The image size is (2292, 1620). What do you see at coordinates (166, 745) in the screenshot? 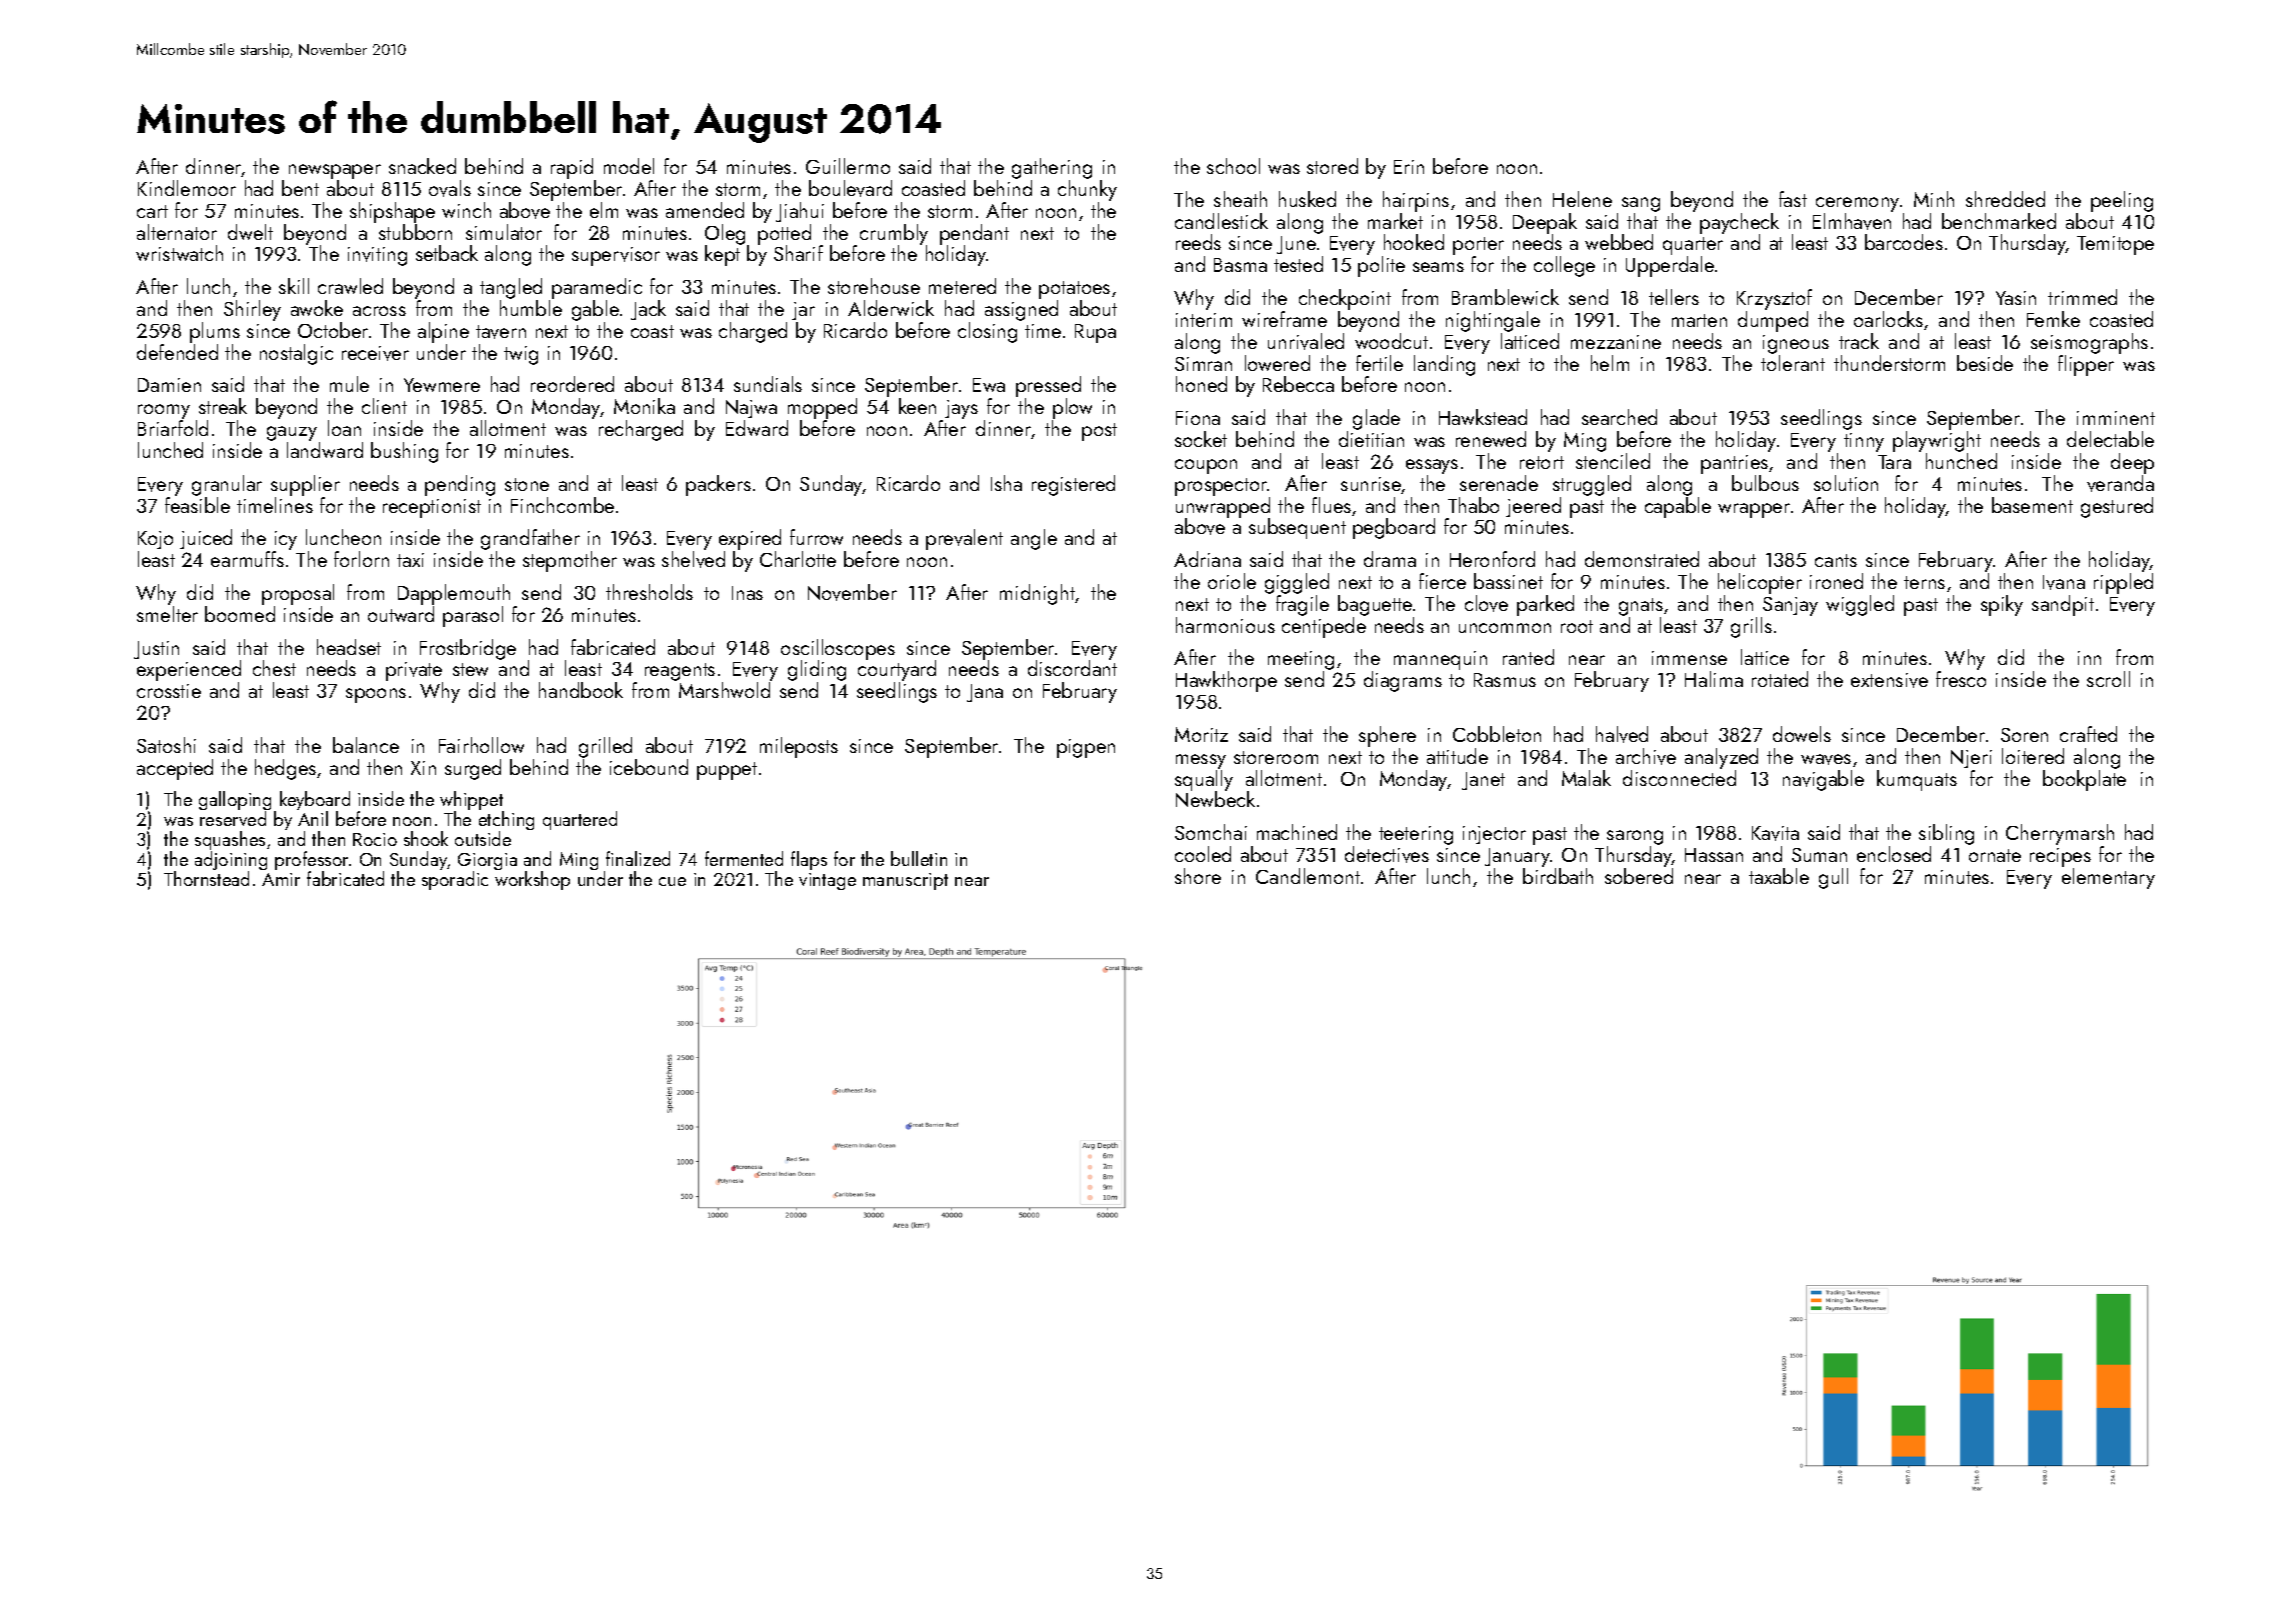
I see `Satoshi` at bounding box center [166, 745].
